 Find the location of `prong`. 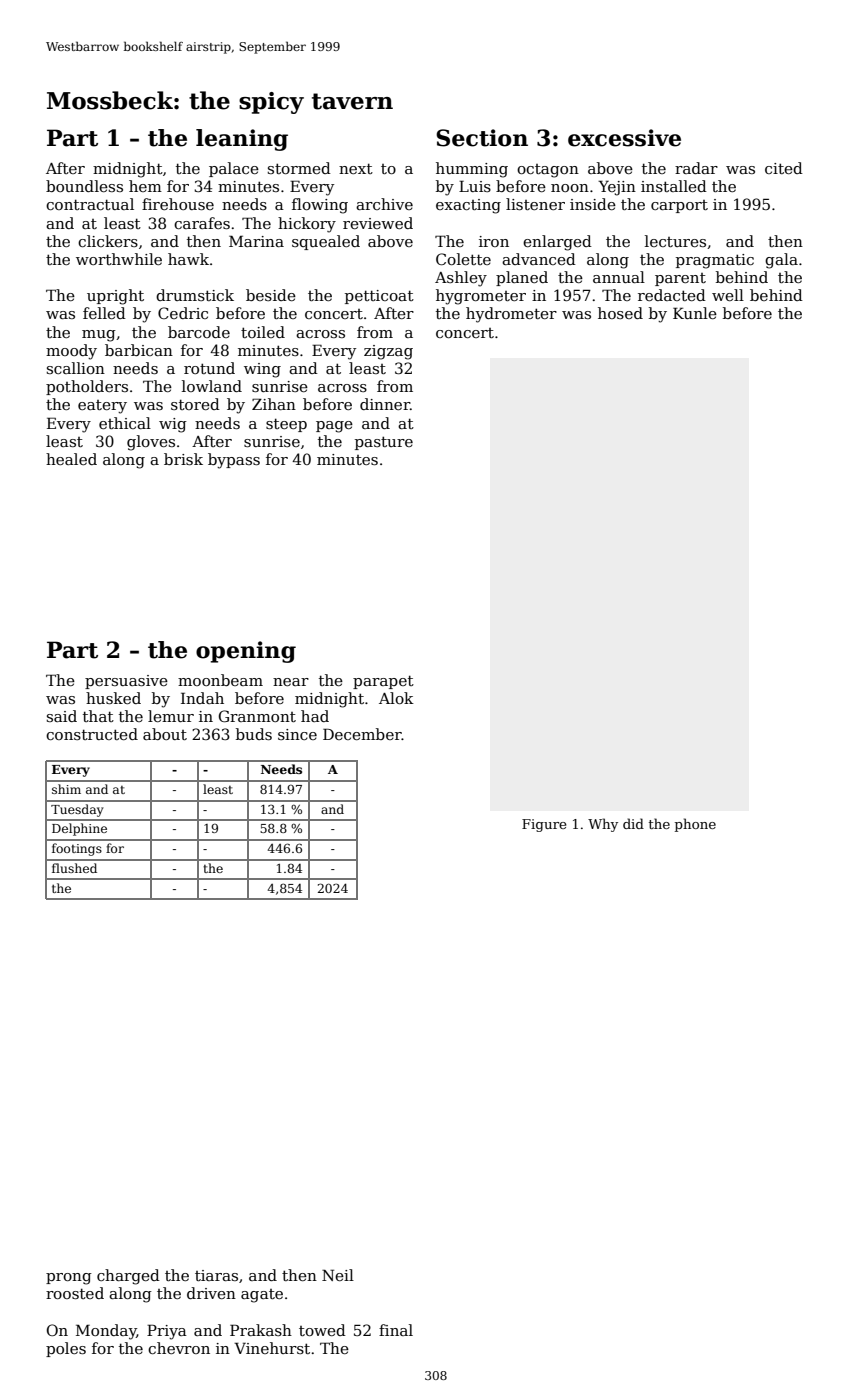

prong is located at coordinates (69, 1279).
